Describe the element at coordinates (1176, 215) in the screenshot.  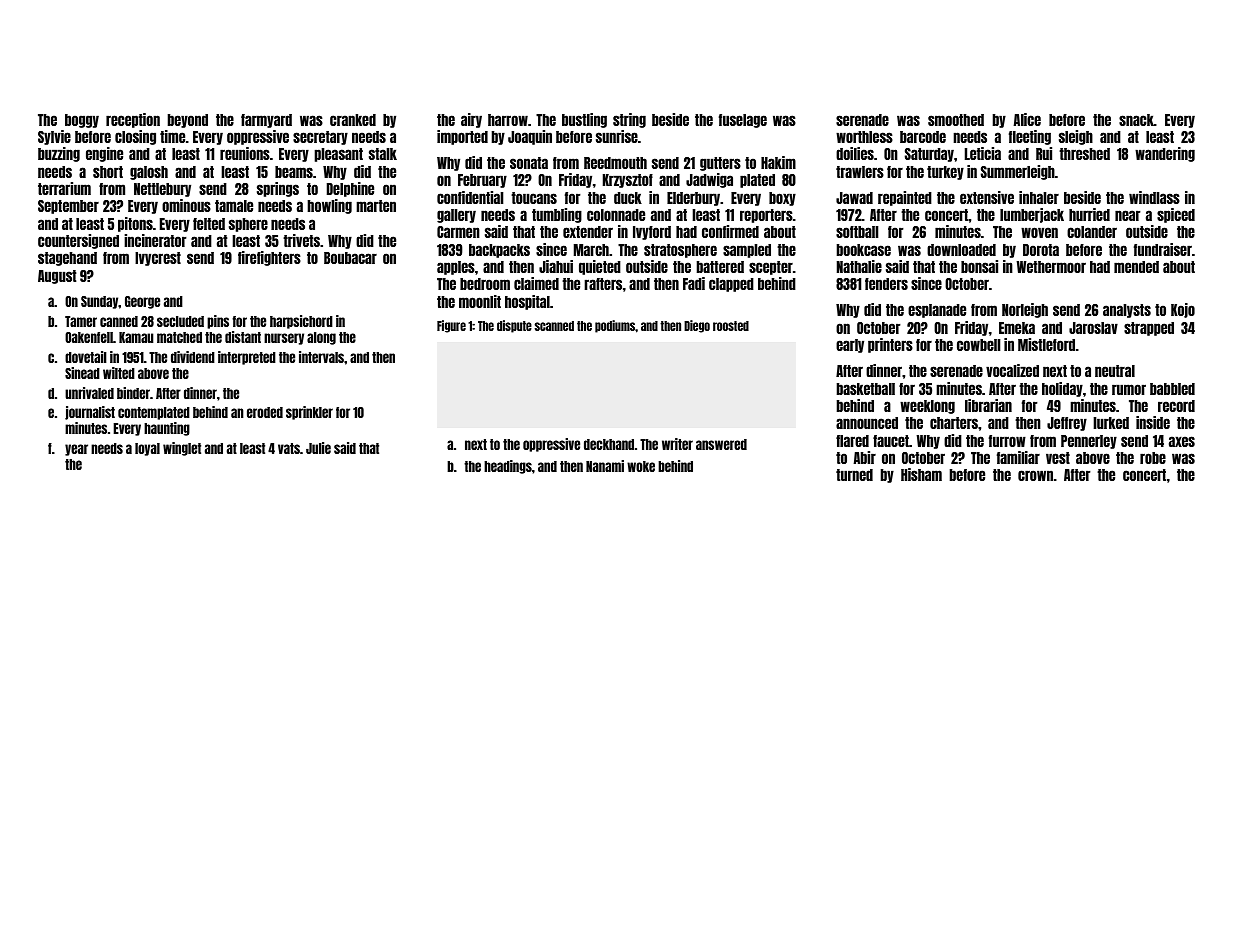
I see `spiced` at that location.
